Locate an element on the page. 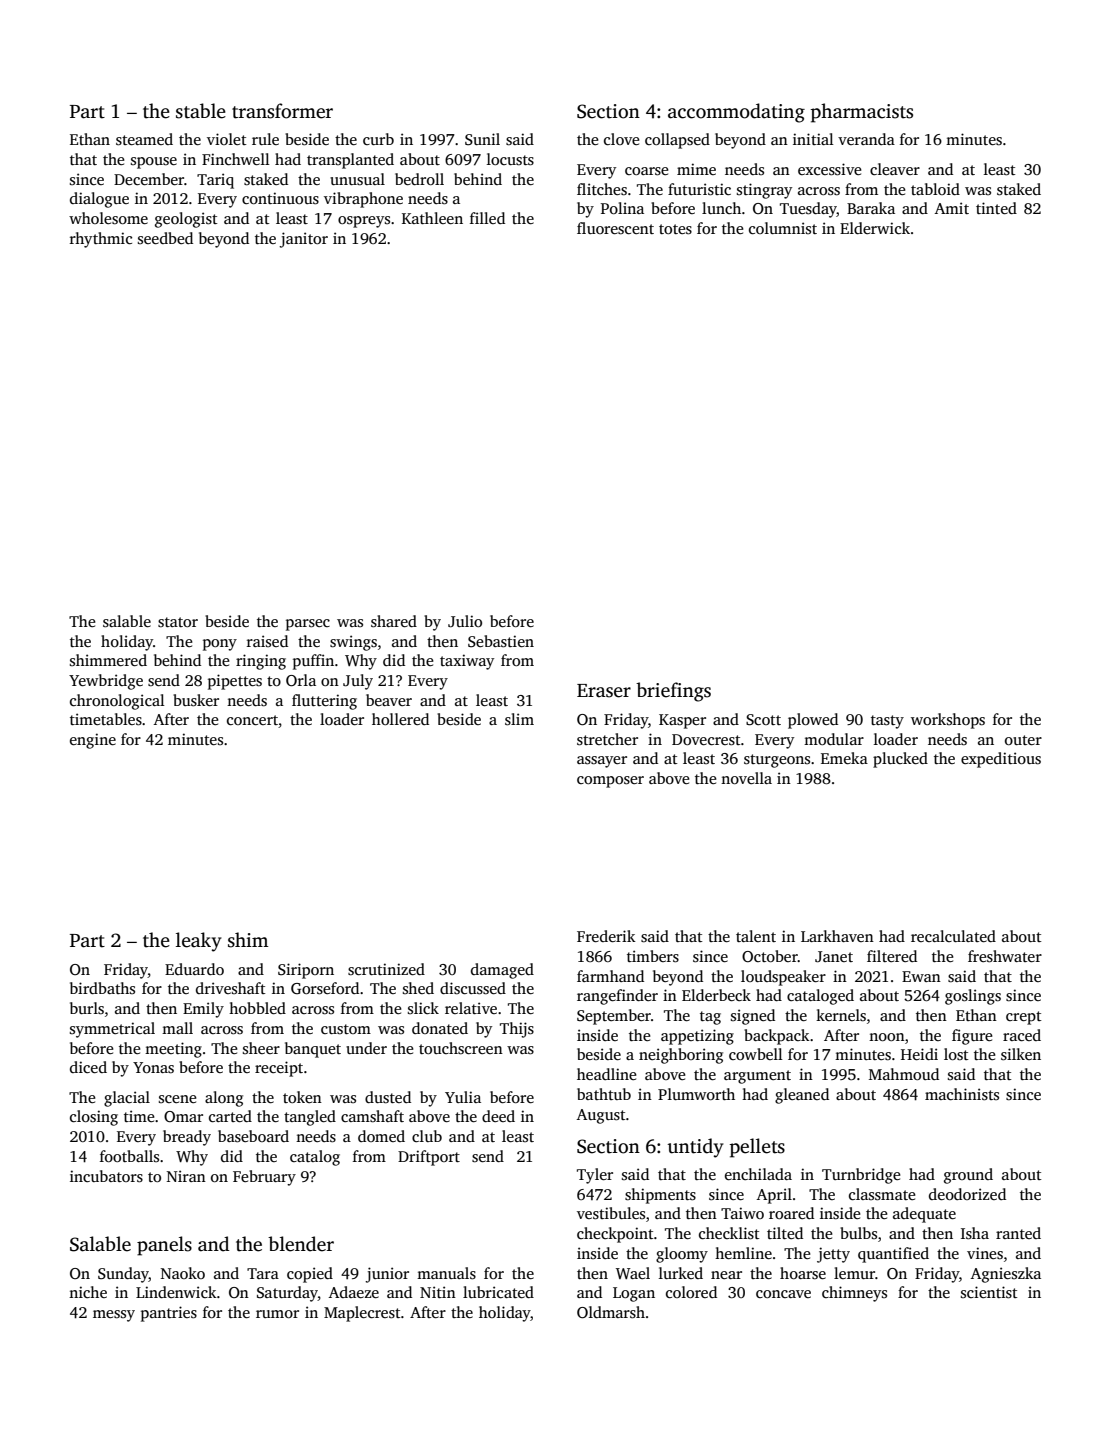  briefings is located at coordinates (673, 692).
